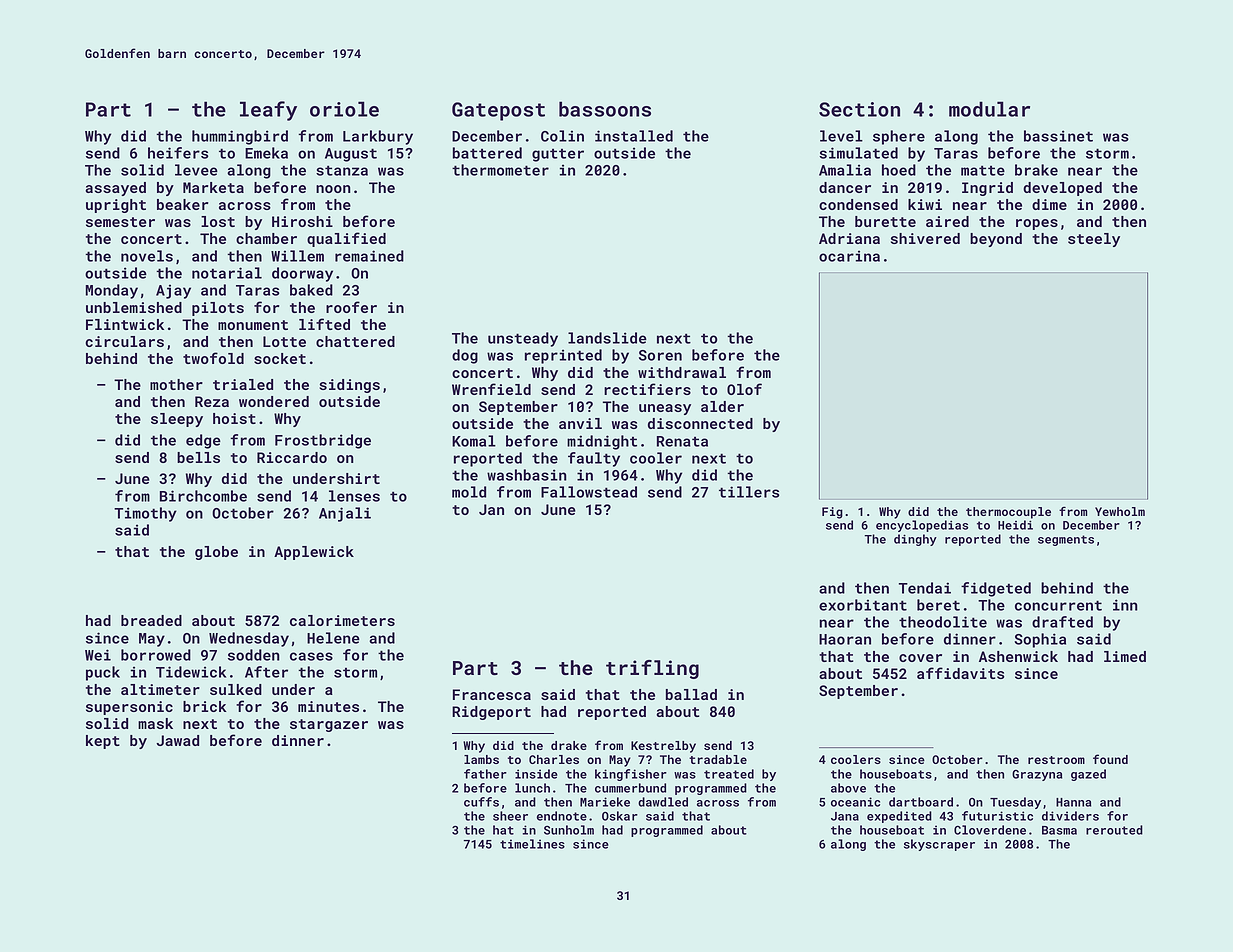 The height and width of the image is (952, 1233). I want to click on lunch, so click(532, 788).
